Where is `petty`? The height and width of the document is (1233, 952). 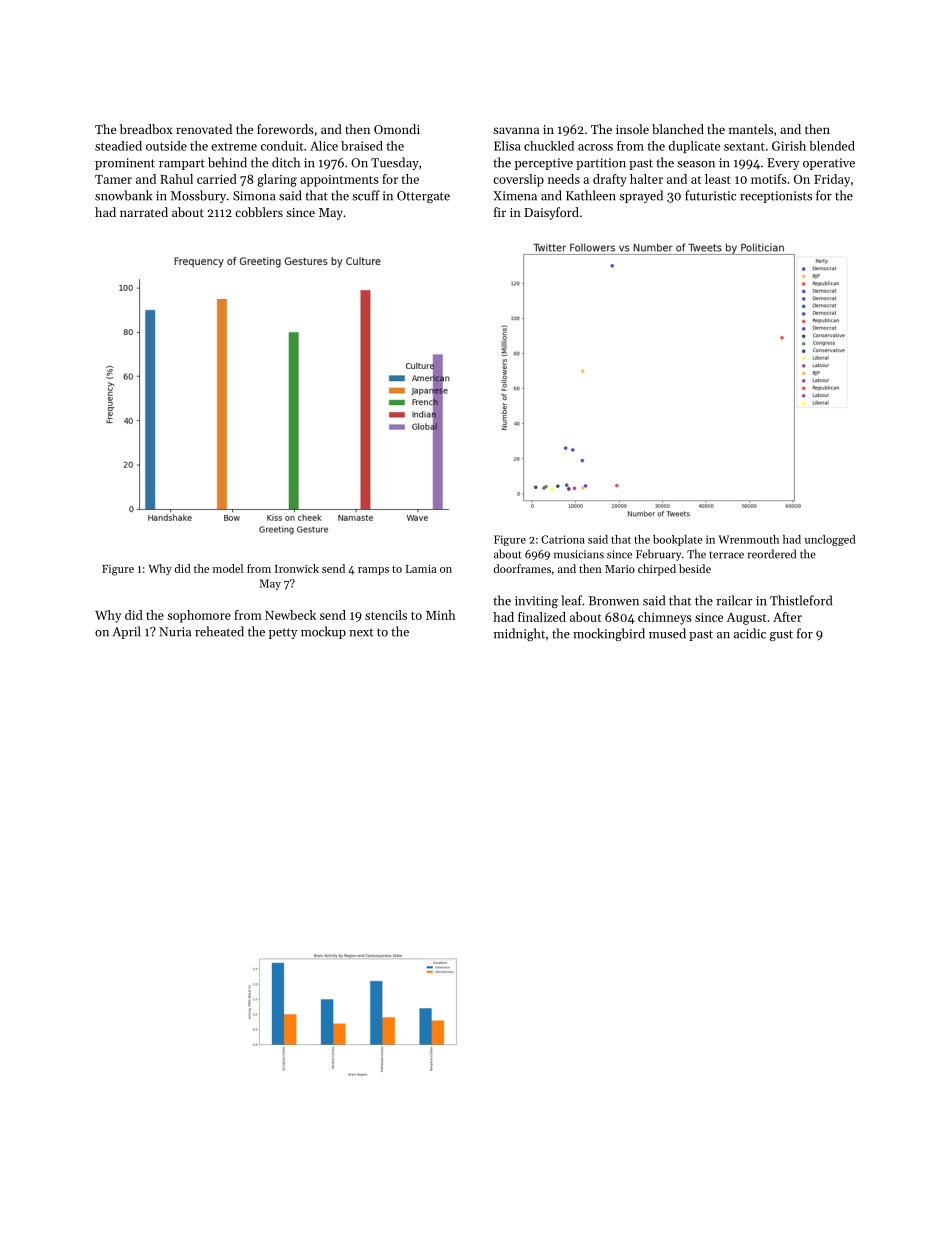 petty is located at coordinates (283, 633).
